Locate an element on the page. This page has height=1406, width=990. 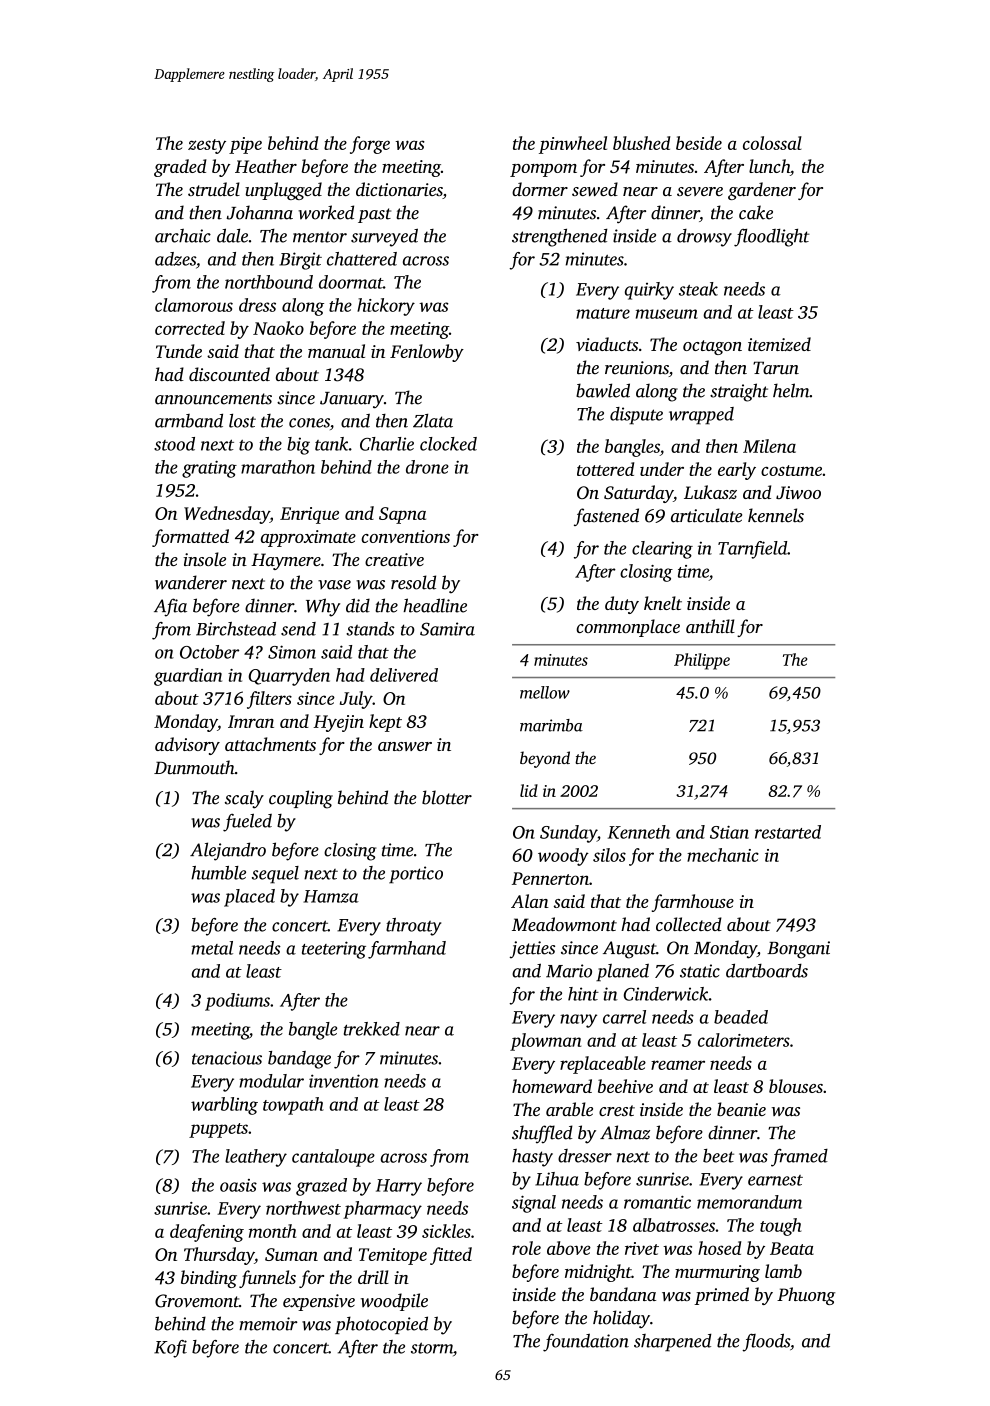
octagon is located at coordinates (712, 347).
